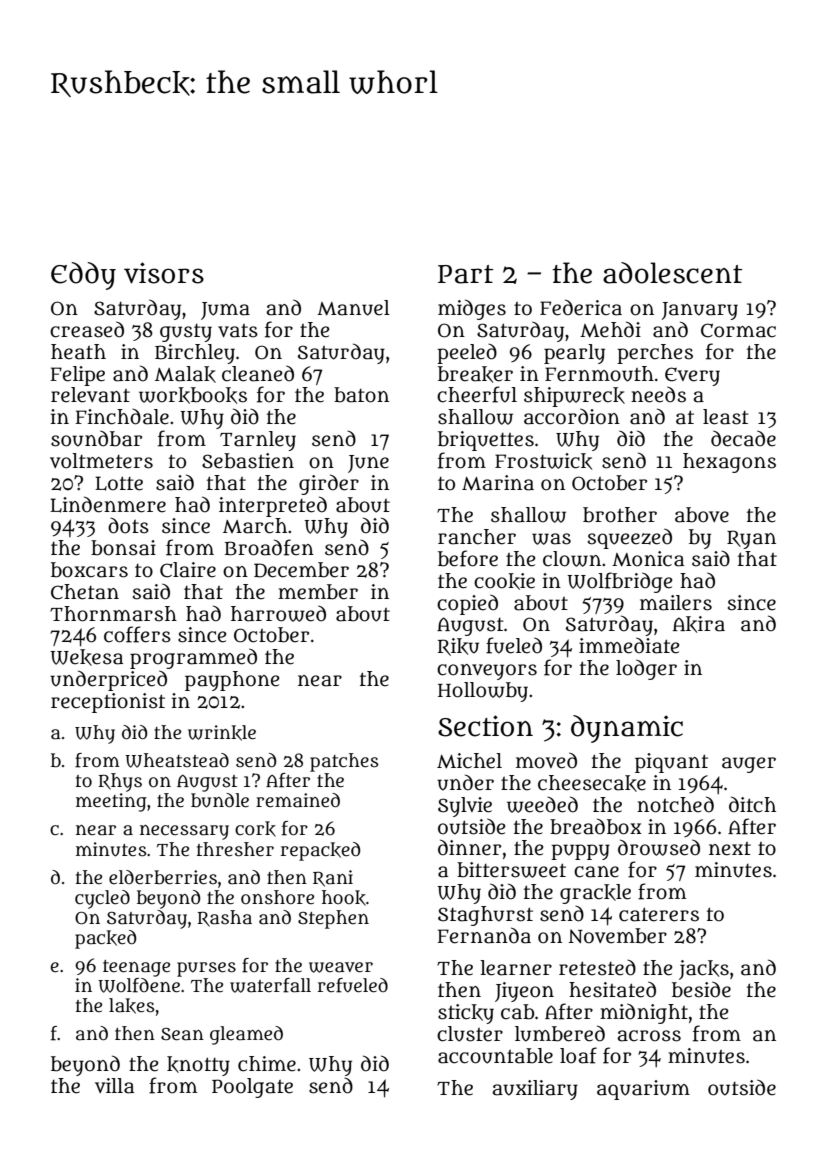 The width and height of the screenshot is (827, 1173). What do you see at coordinates (122, 417) in the screenshot?
I see `Finchdale` at bounding box center [122, 417].
